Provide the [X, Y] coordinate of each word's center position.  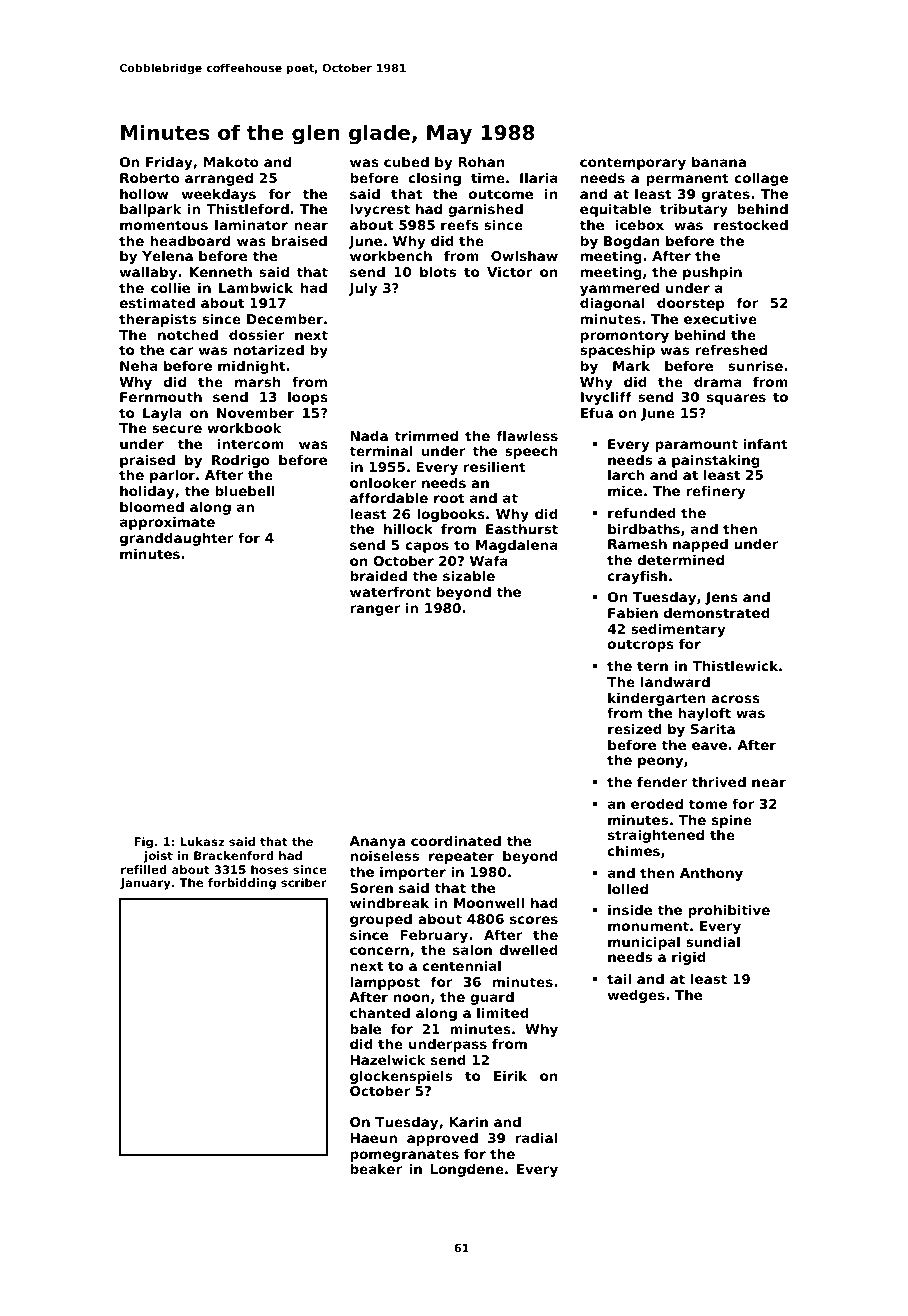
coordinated [456, 840]
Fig [143, 843]
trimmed [426, 435]
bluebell [244, 490]
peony [660, 762]
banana [719, 161]
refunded [642, 512]
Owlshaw [524, 255]
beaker [376, 1168]
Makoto [231, 161]
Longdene [467, 1170]
